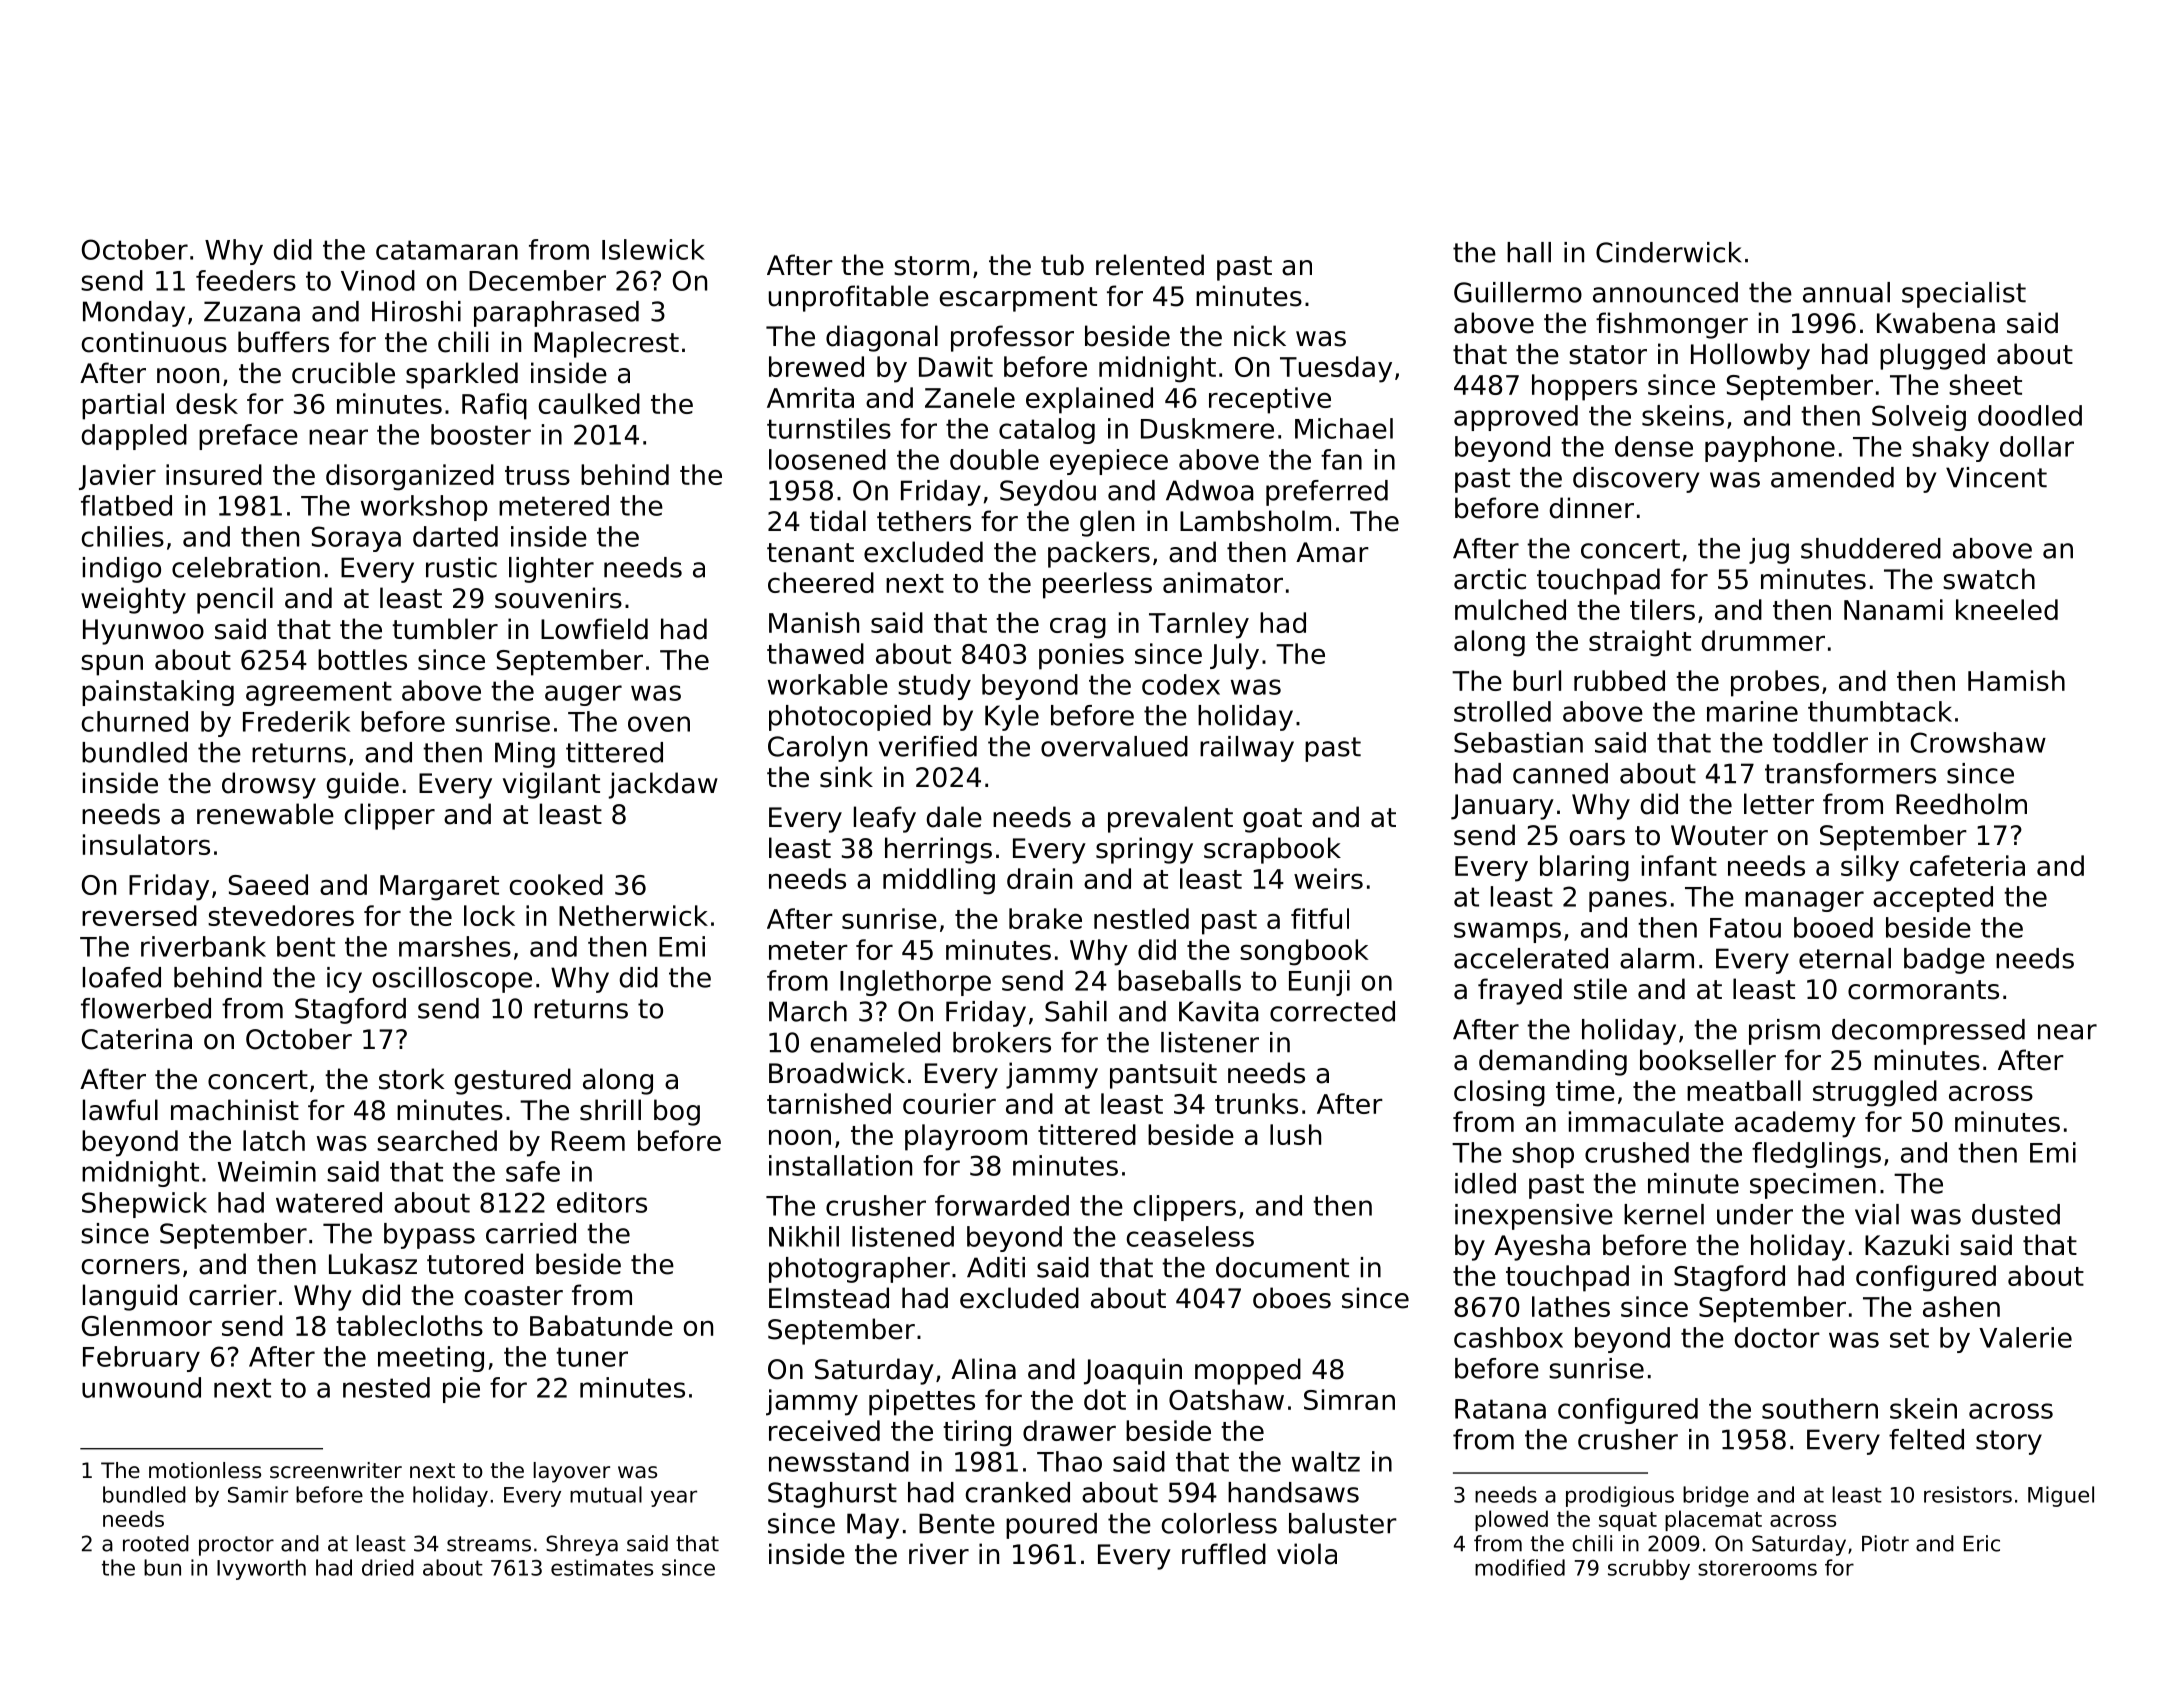 This screenshot has width=2178, height=1683. Describe the element at coordinates (462, 375) in the screenshot. I see `sparkled` at that location.
